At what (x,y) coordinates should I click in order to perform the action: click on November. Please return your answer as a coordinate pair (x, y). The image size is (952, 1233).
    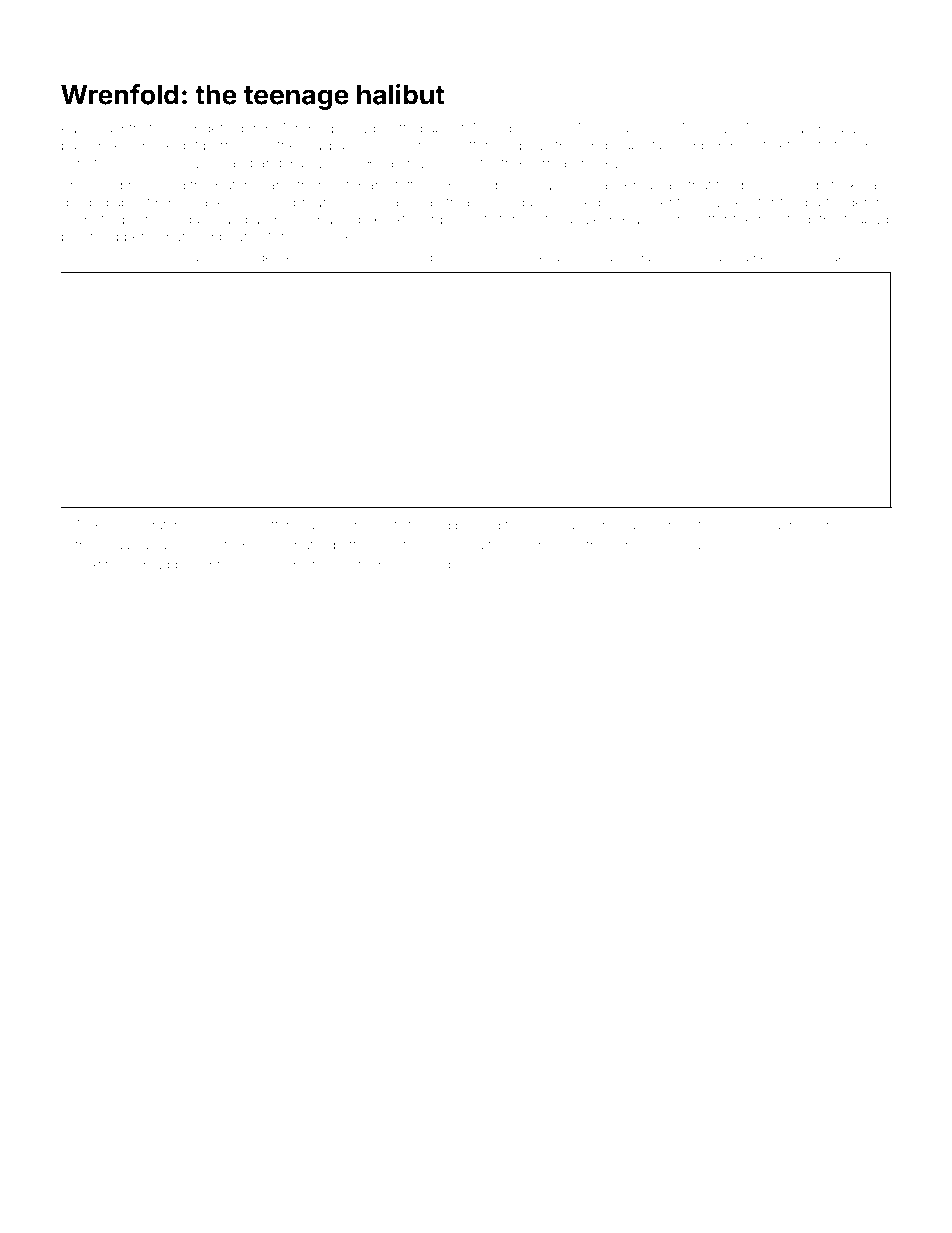
    Looking at the image, I should click on (613, 128).
